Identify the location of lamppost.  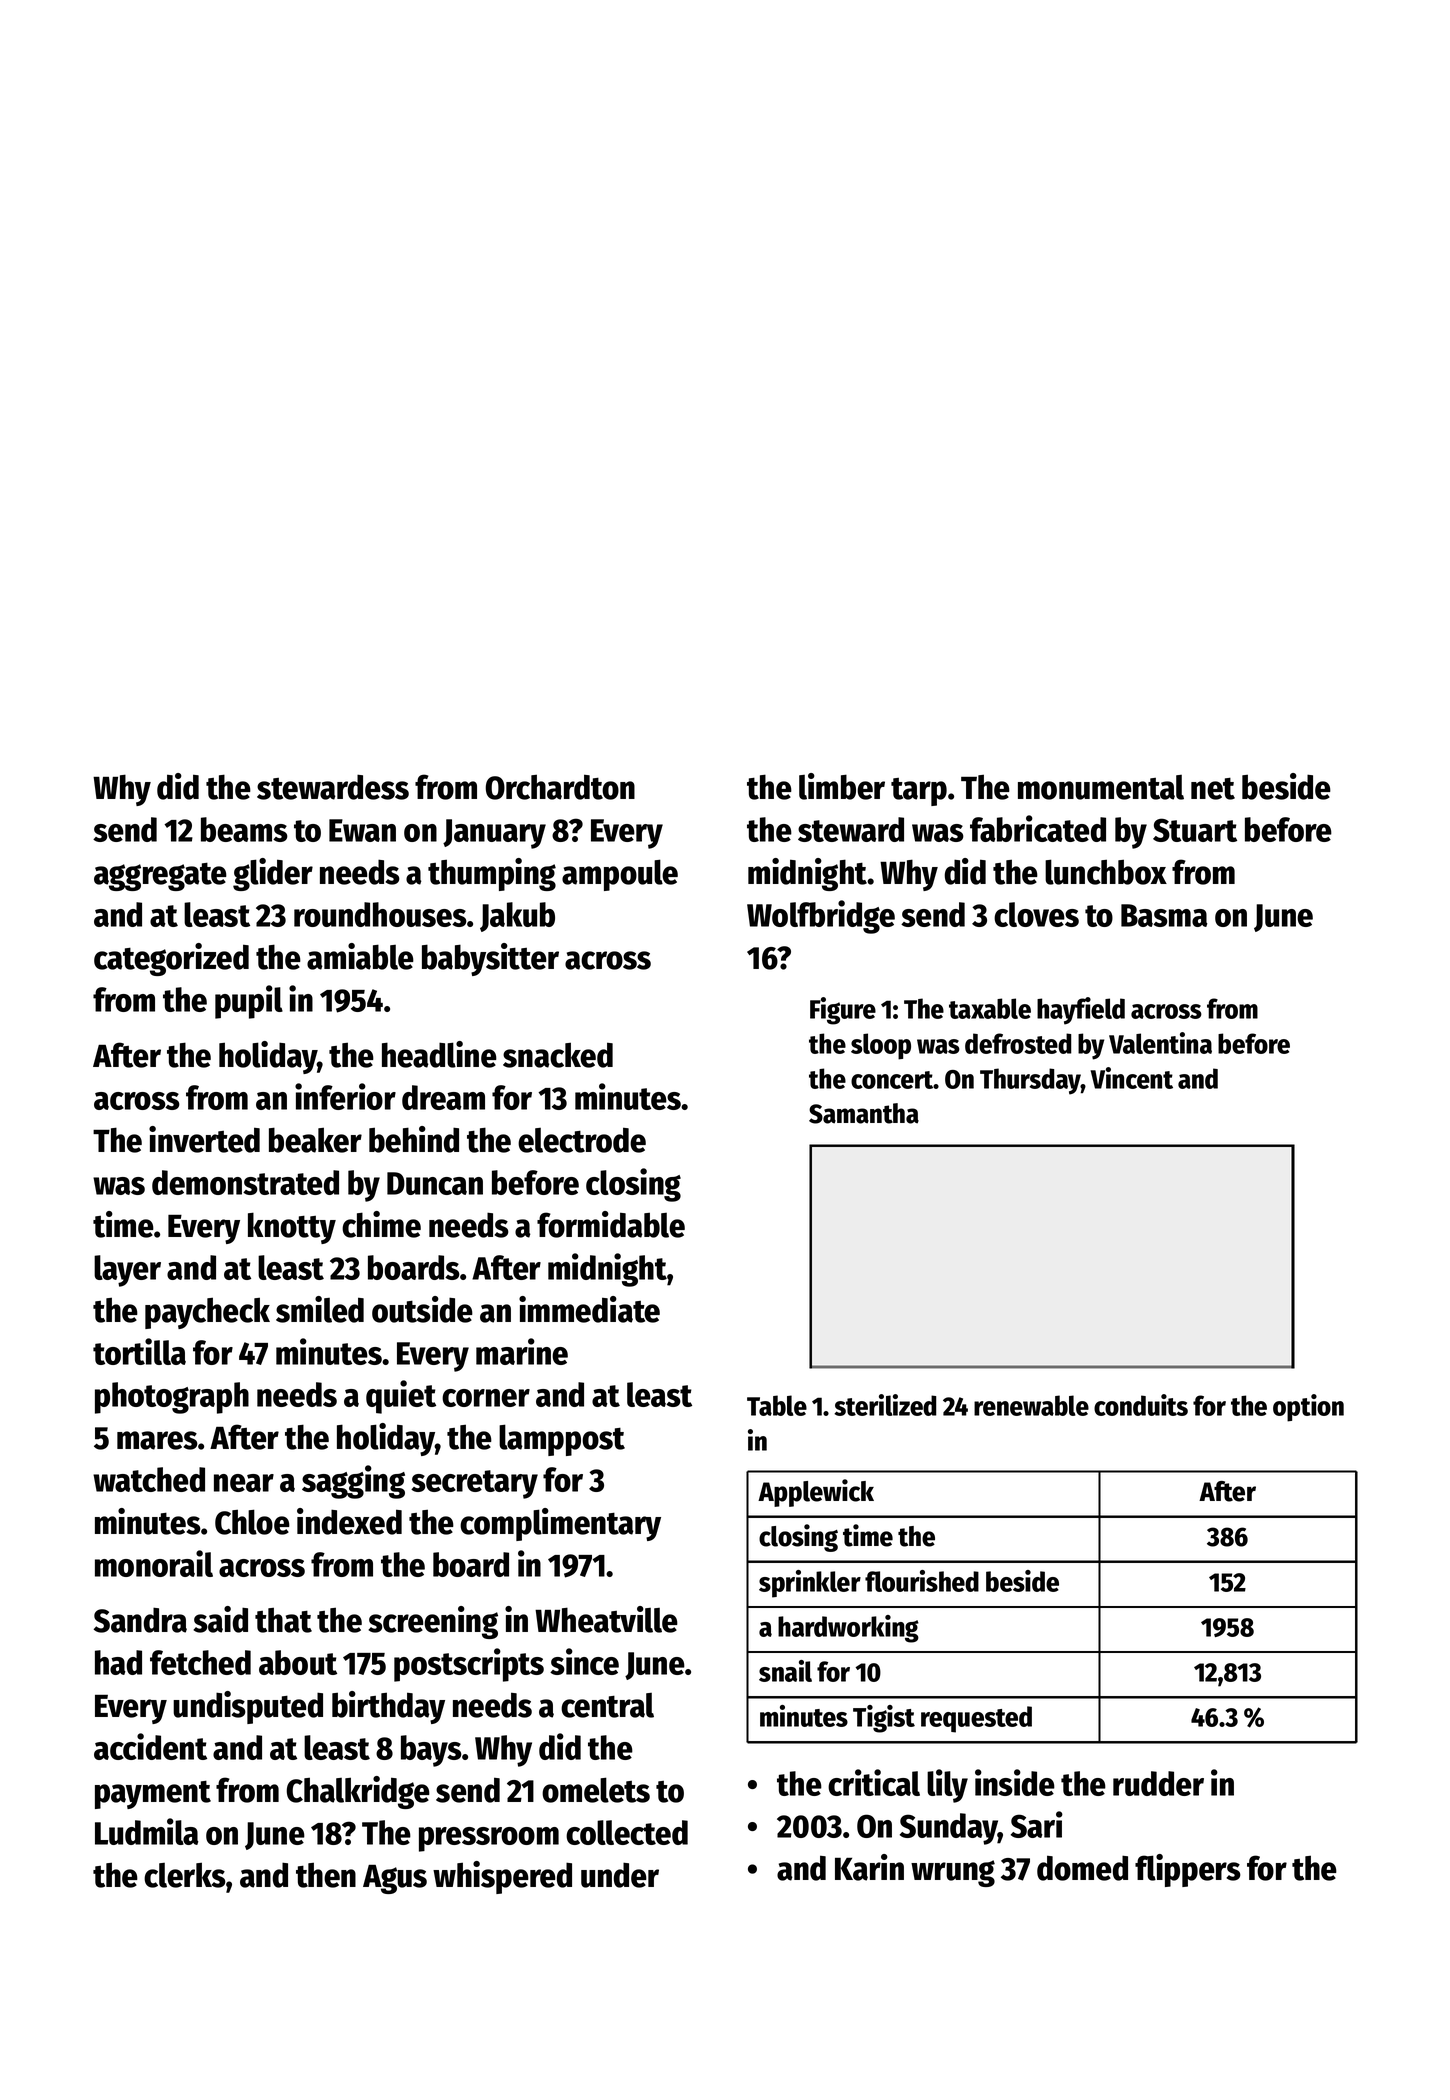
(562, 1440).
